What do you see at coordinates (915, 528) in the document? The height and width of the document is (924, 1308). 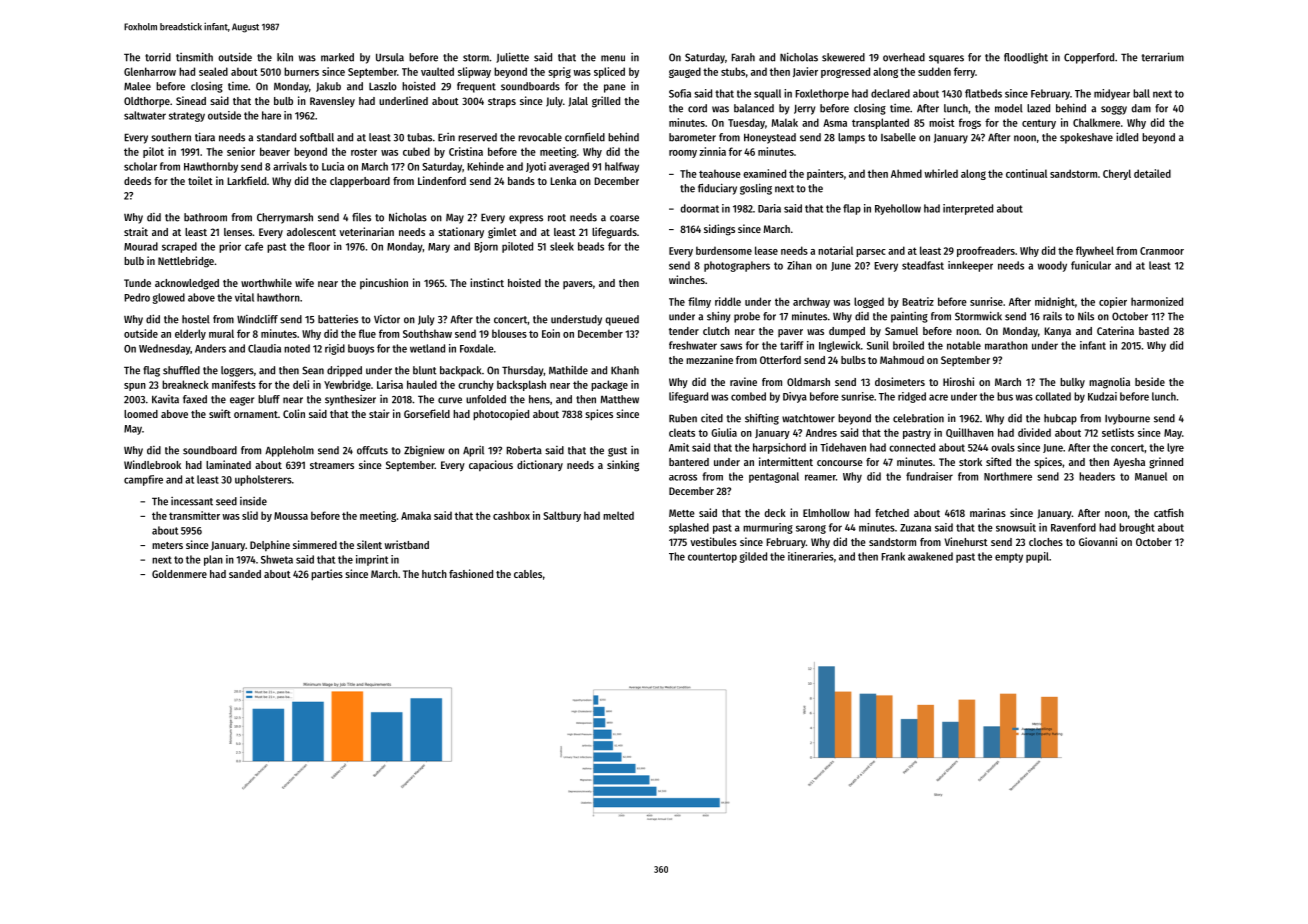 I see `Zuzana` at bounding box center [915, 528].
